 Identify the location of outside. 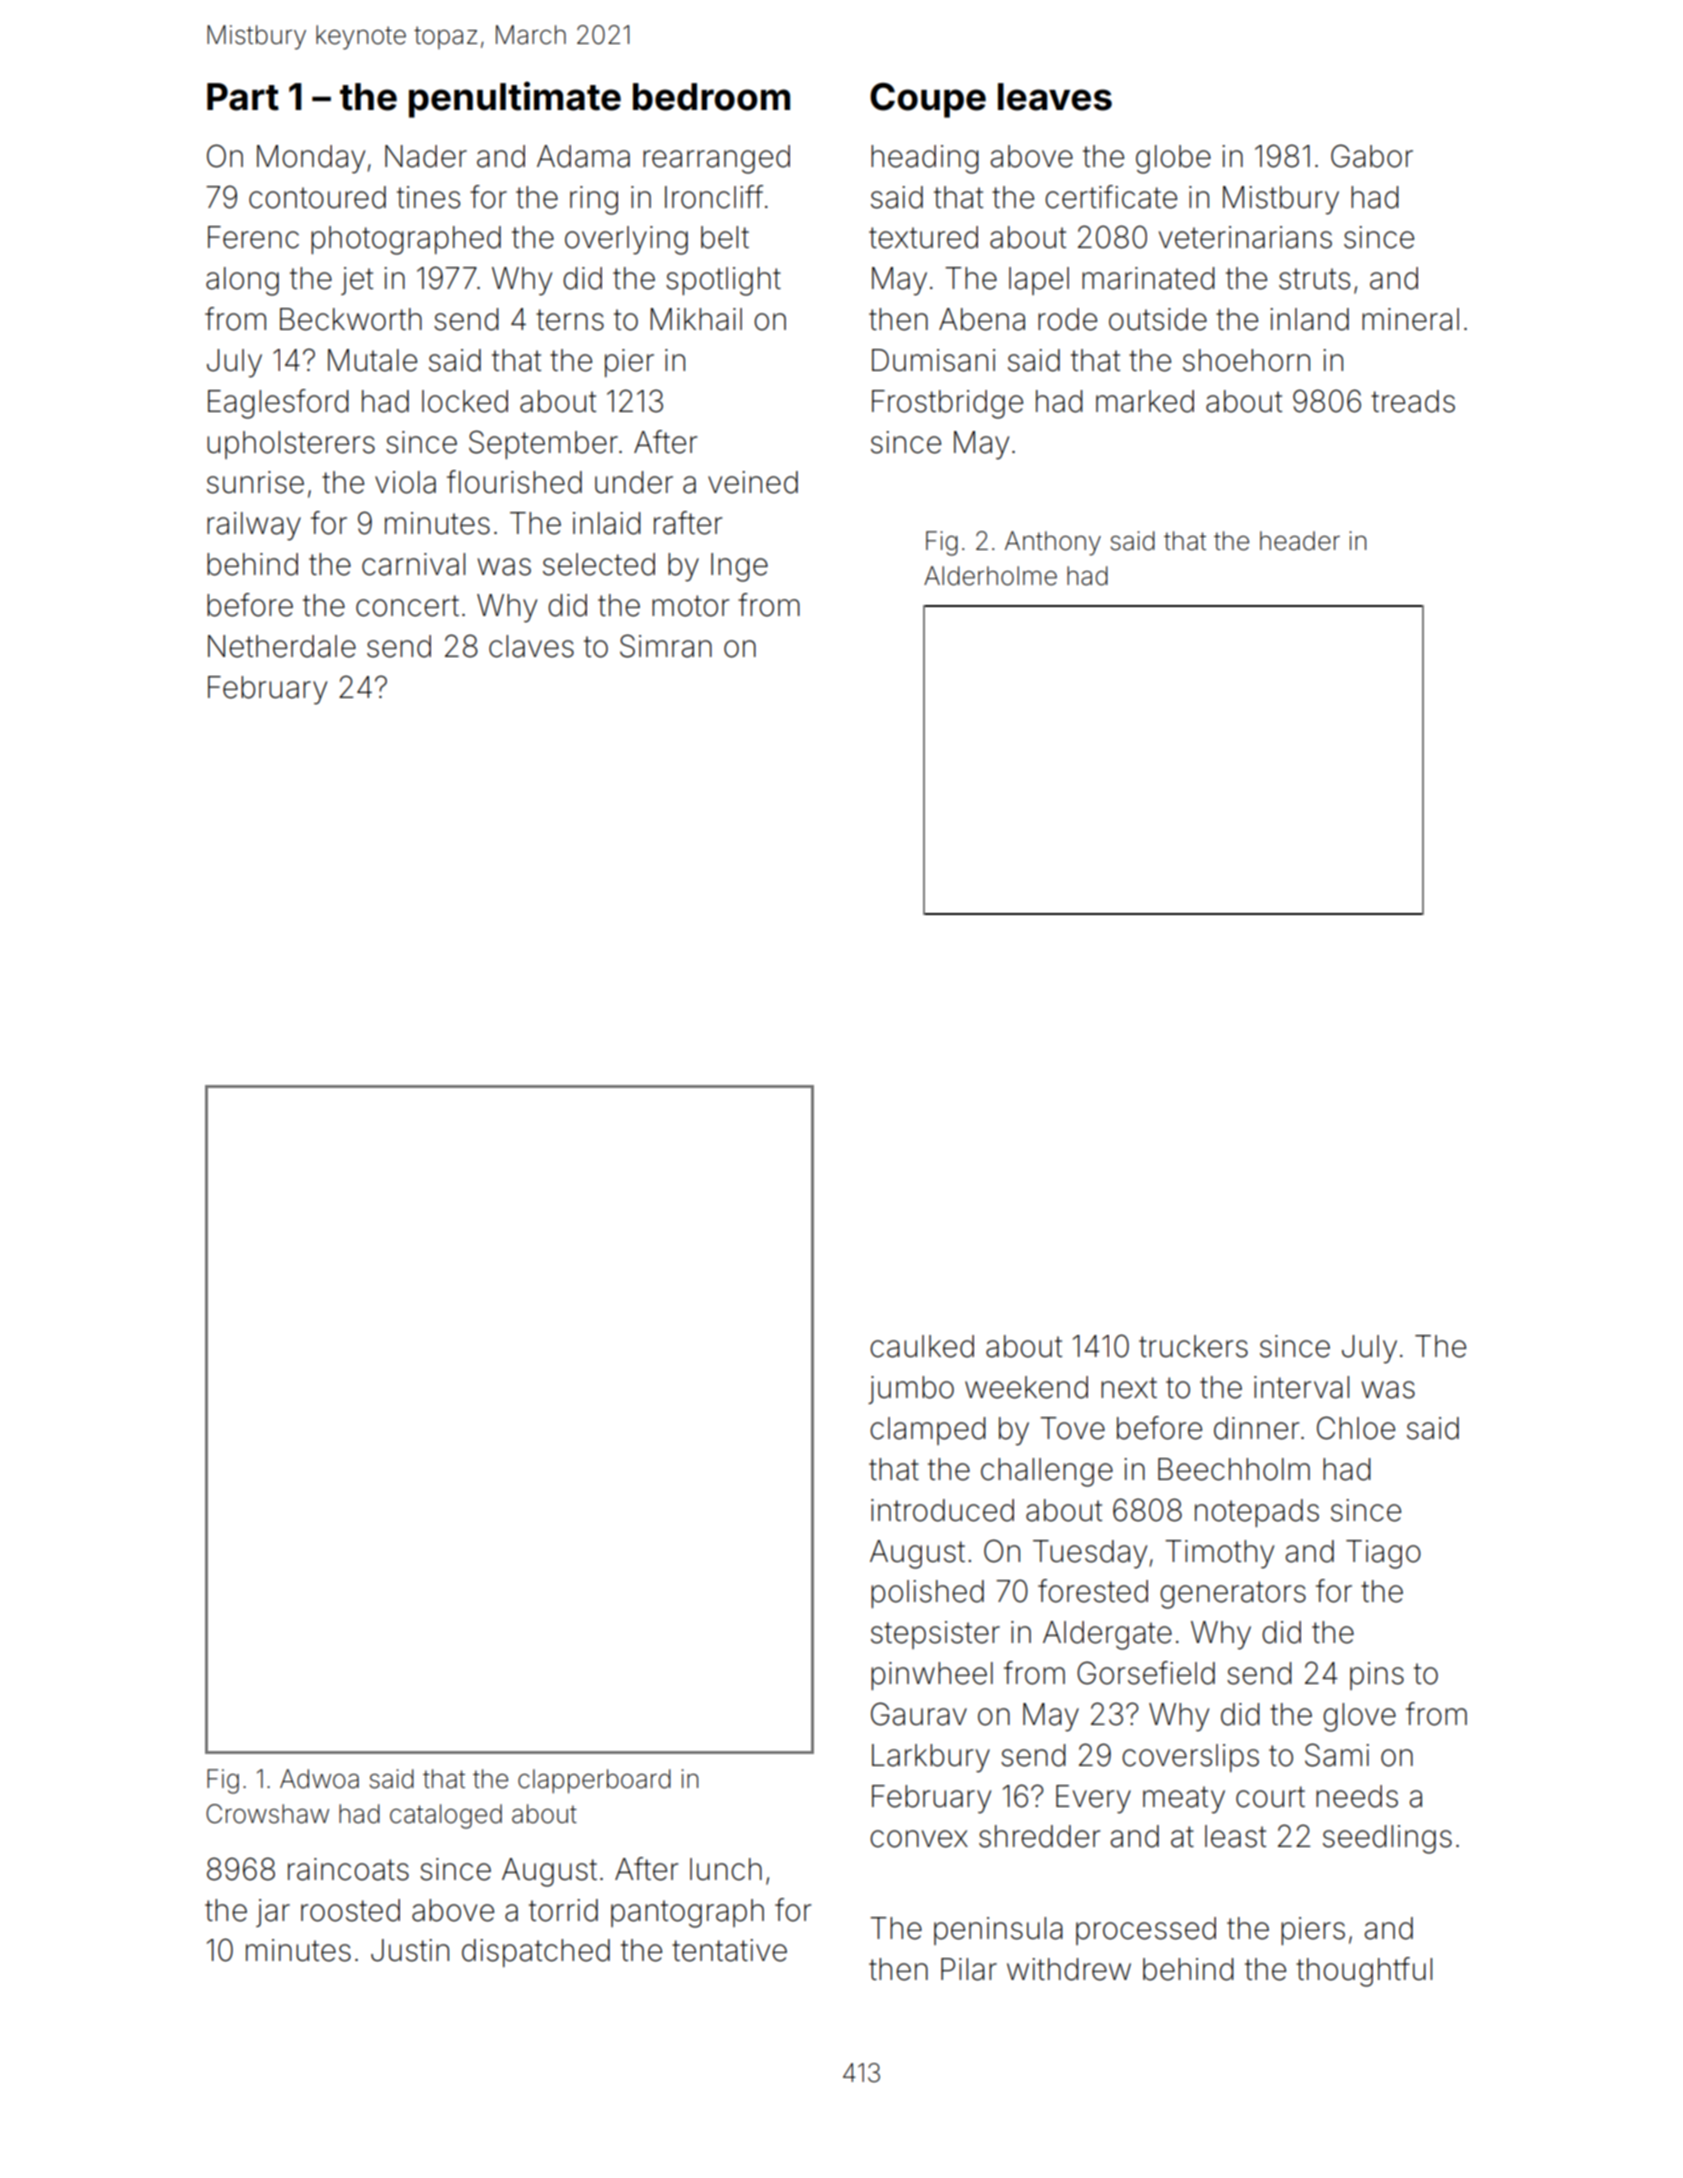
(1158, 319).
